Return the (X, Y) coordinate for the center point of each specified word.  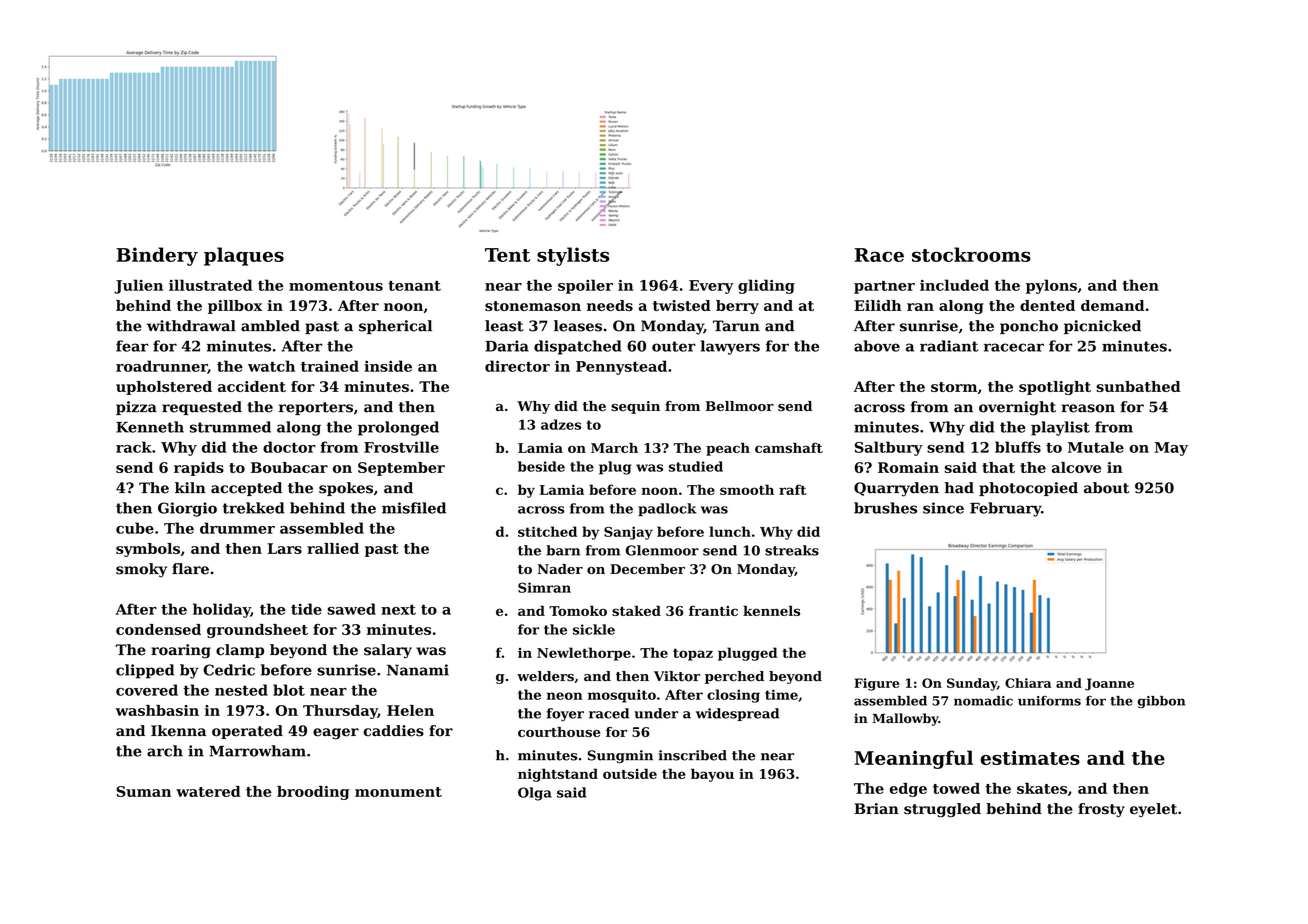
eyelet (1153, 810)
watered (208, 791)
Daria (507, 346)
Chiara (1028, 683)
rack (134, 447)
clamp (240, 651)
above (877, 346)
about (1106, 488)
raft (792, 489)
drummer (237, 528)
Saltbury (889, 448)
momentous (336, 286)
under (656, 713)
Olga (535, 794)
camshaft (789, 447)
